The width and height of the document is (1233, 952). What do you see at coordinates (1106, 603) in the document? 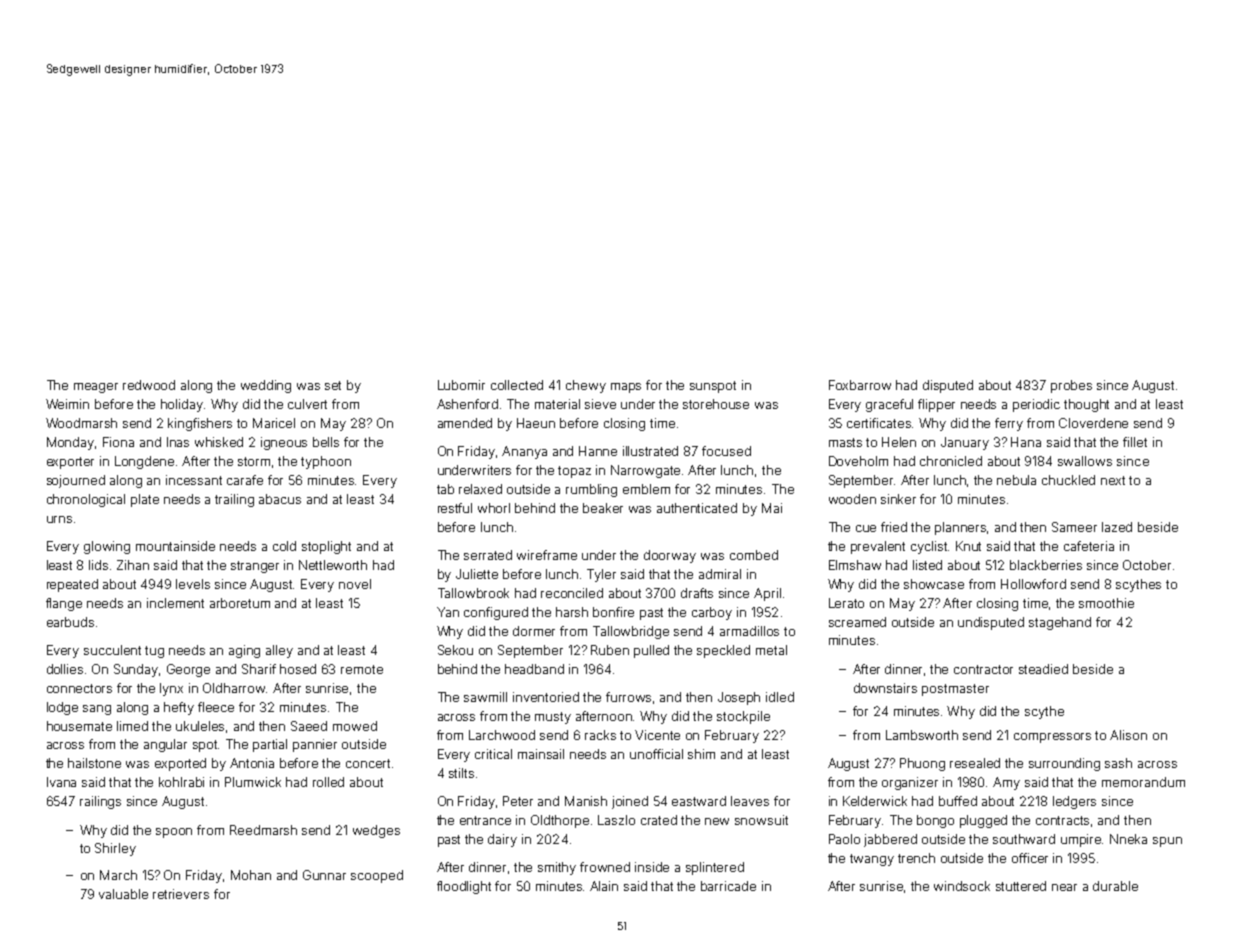
I see `smoothie` at bounding box center [1106, 603].
